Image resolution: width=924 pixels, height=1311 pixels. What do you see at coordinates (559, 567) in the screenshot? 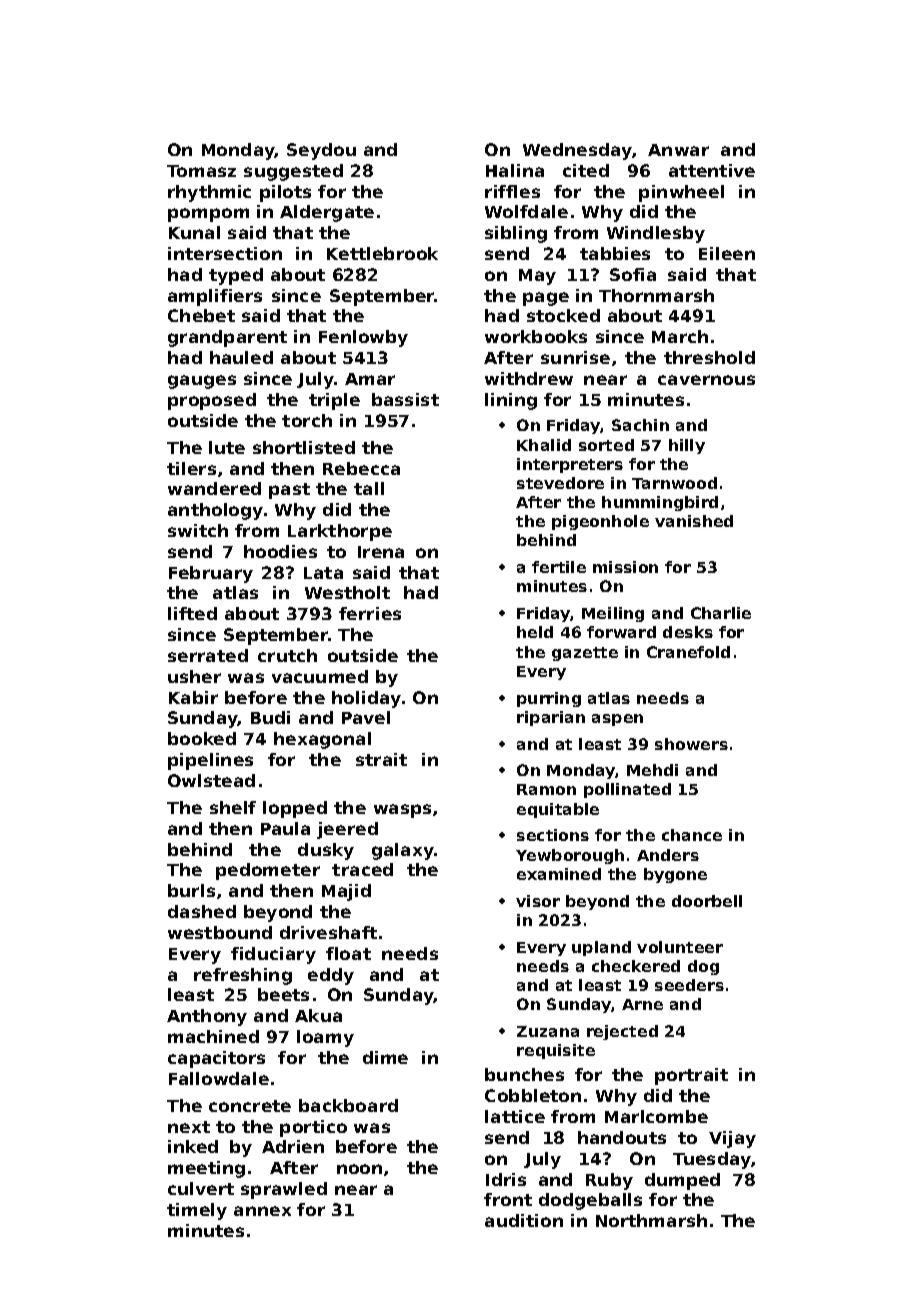
I see `fertile` at bounding box center [559, 567].
